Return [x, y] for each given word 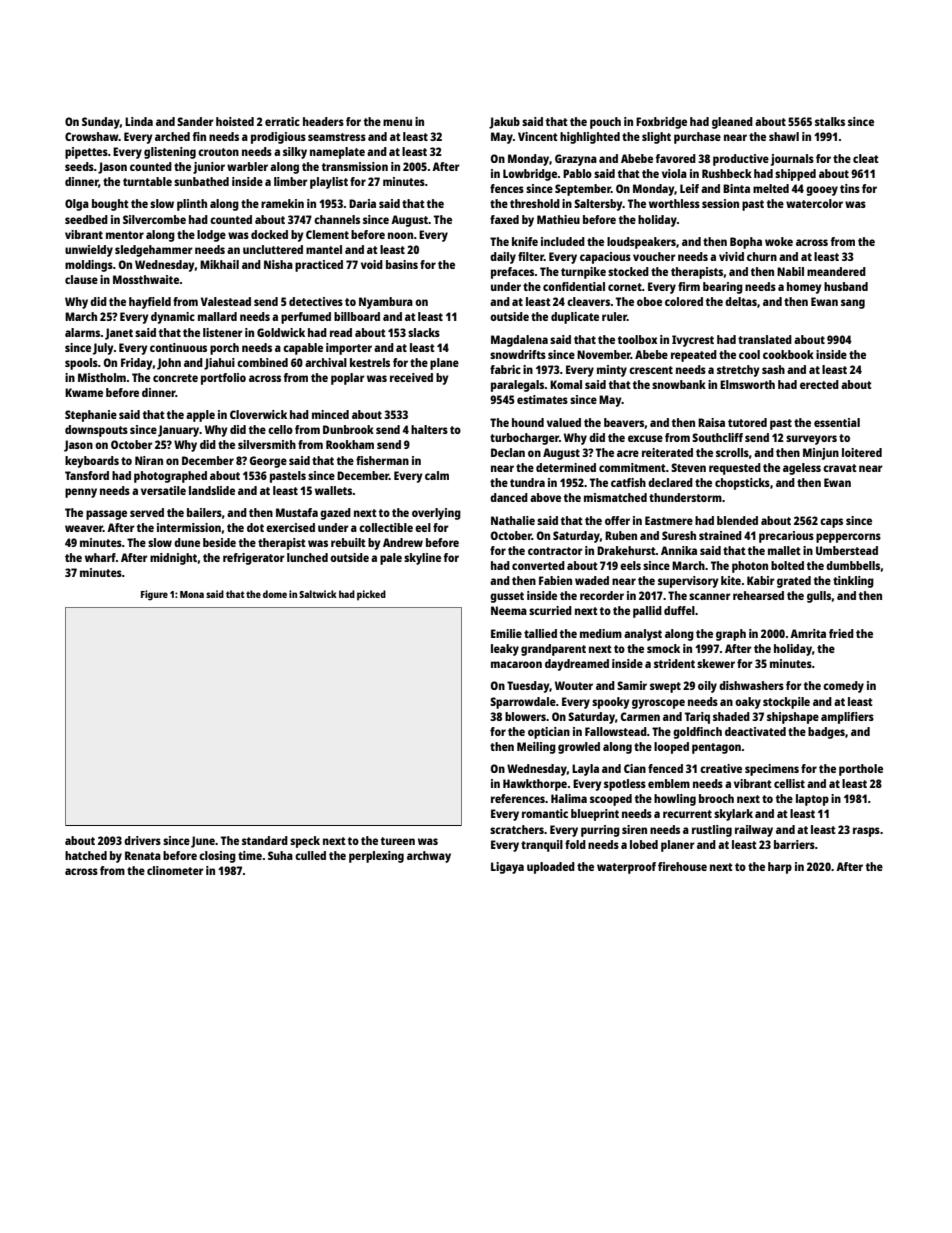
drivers [142, 840]
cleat [866, 158]
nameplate [337, 153]
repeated [694, 356]
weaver [84, 528]
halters [429, 429]
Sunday [101, 123]
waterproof [626, 868]
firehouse [682, 866]
